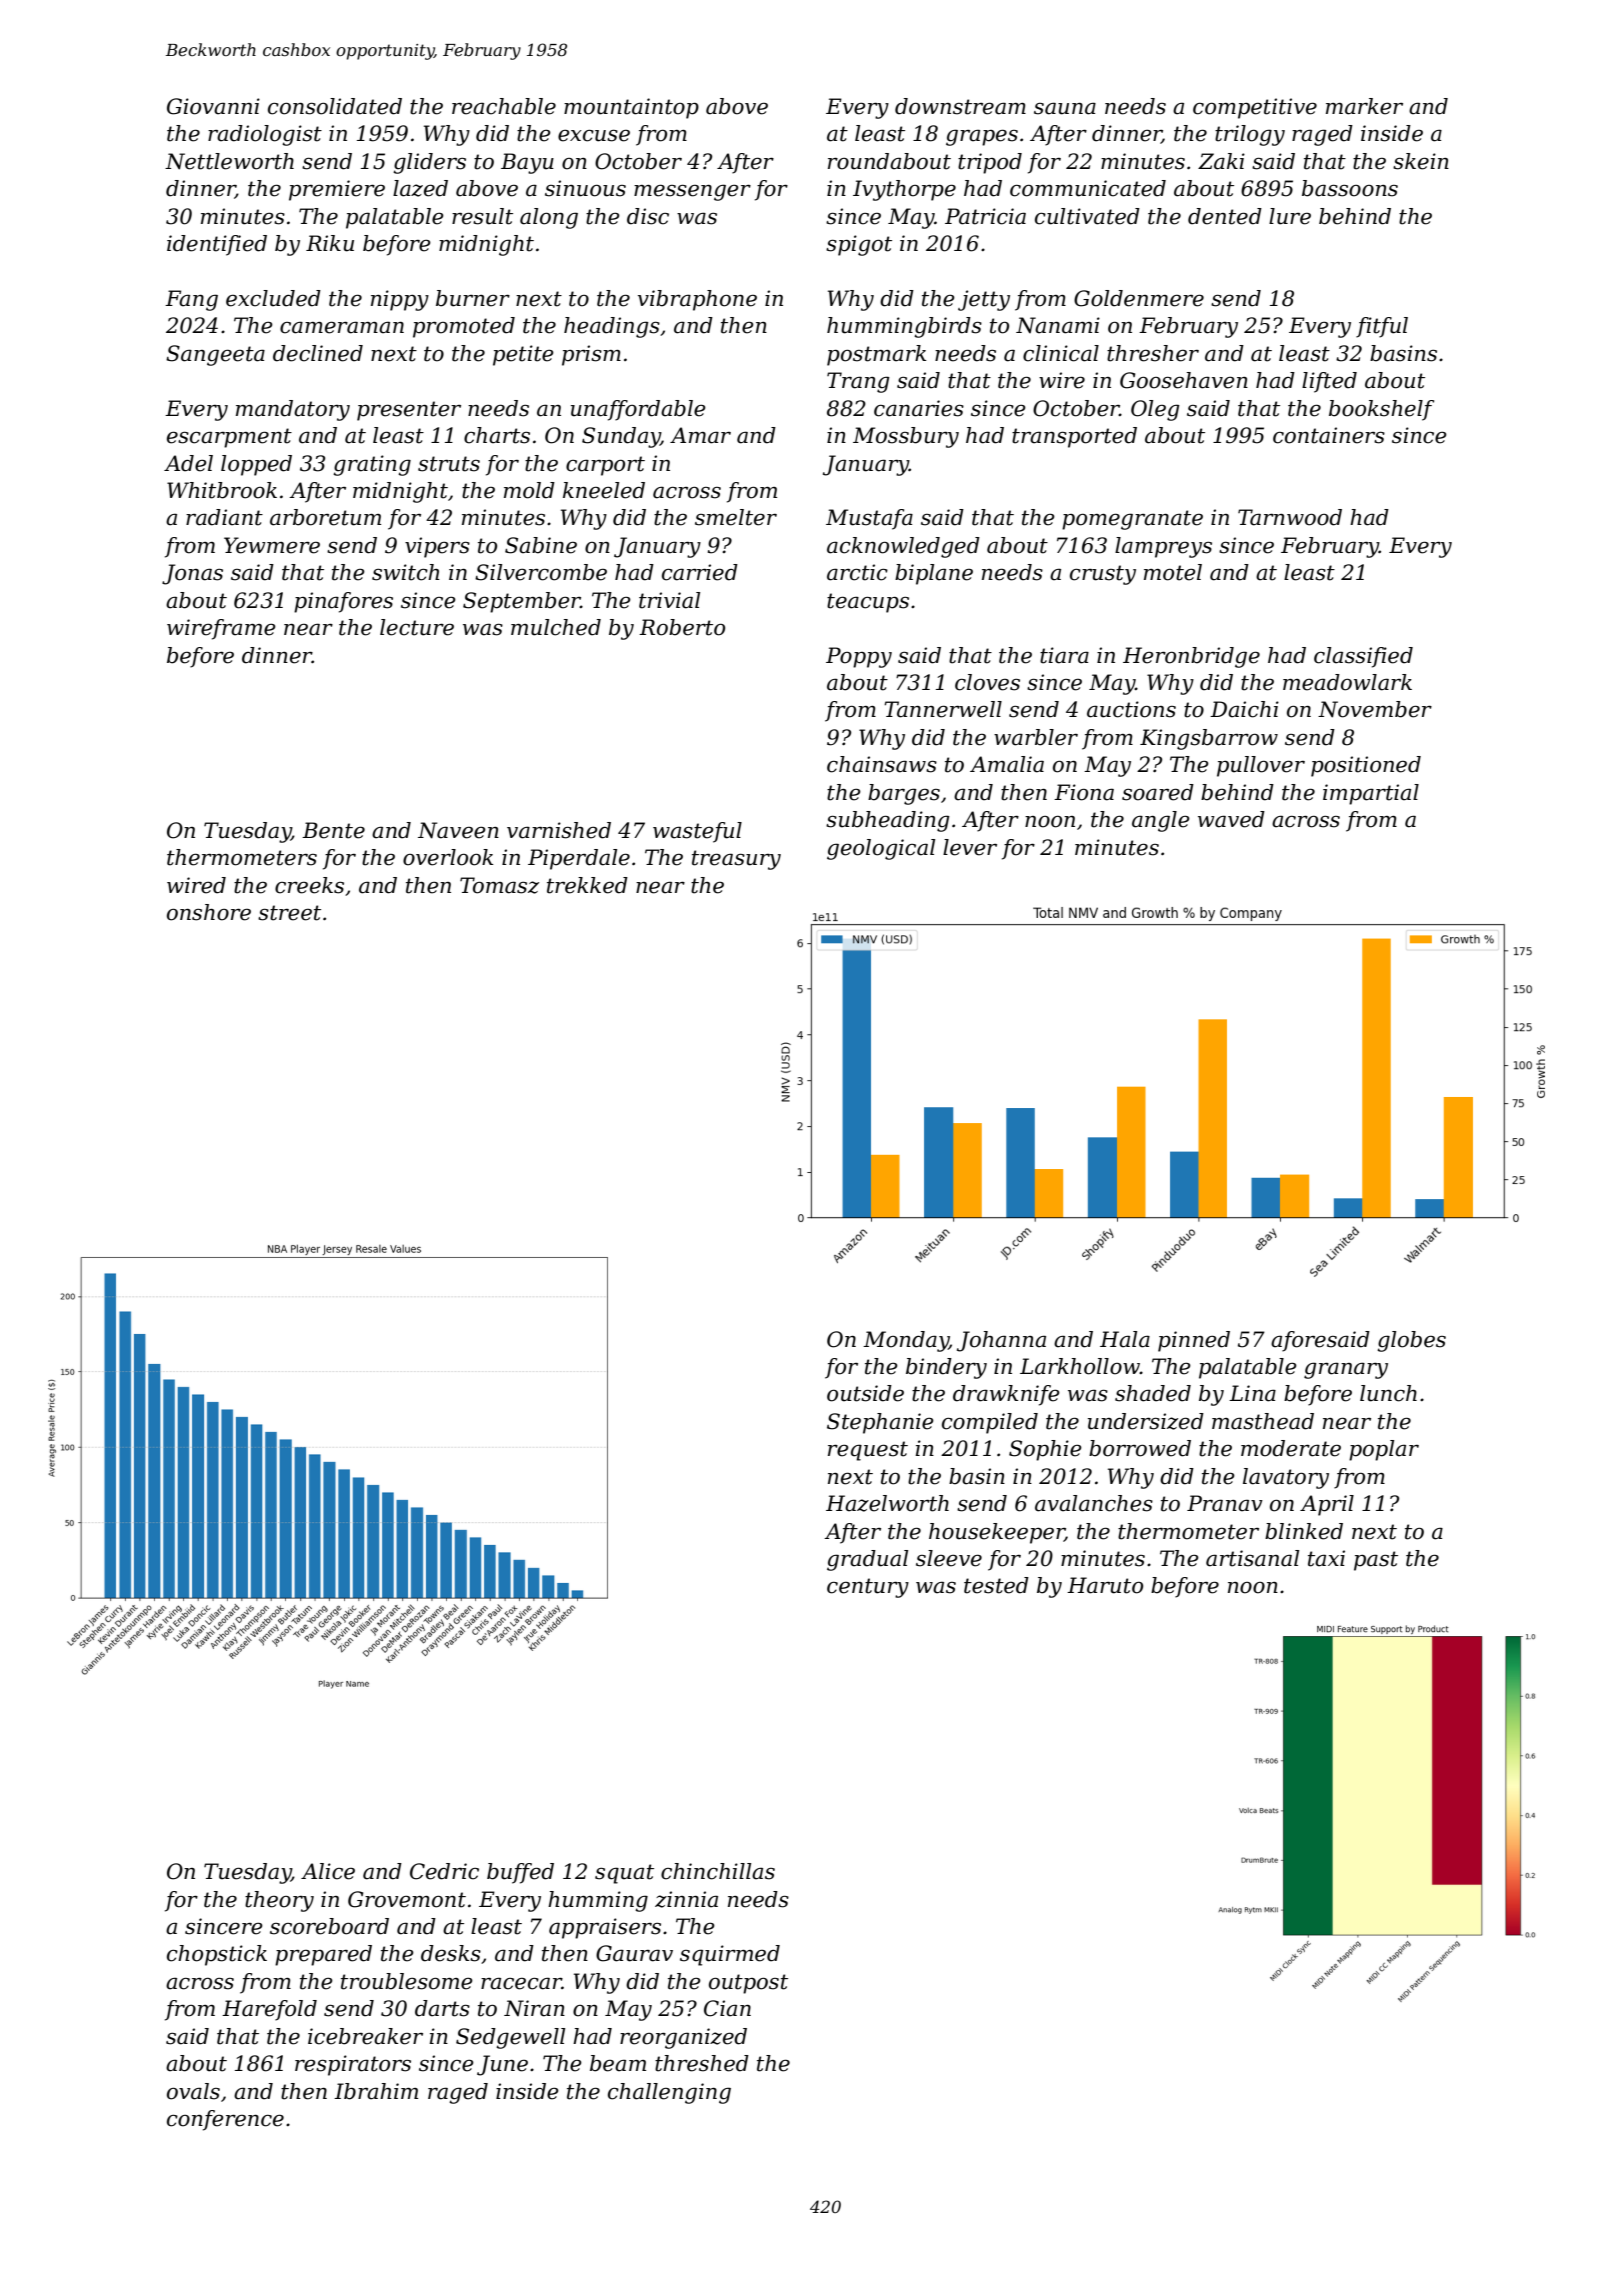 This screenshot has width=1620, height=2292. Describe the element at coordinates (217, 1955) in the screenshot. I see `chopstick` at that location.
